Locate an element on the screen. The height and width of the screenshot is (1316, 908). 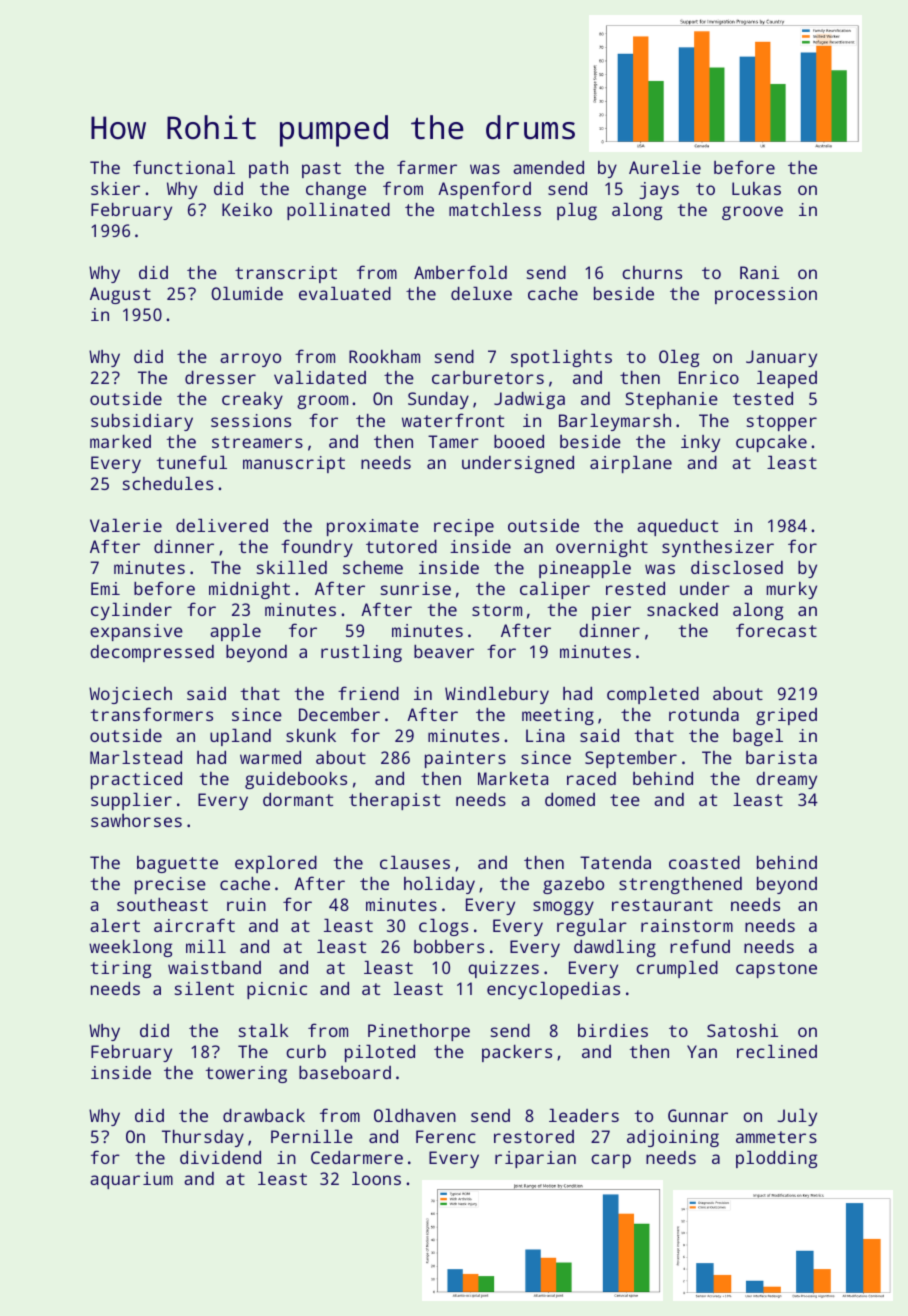
loons is located at coordinates (376, 1178).
